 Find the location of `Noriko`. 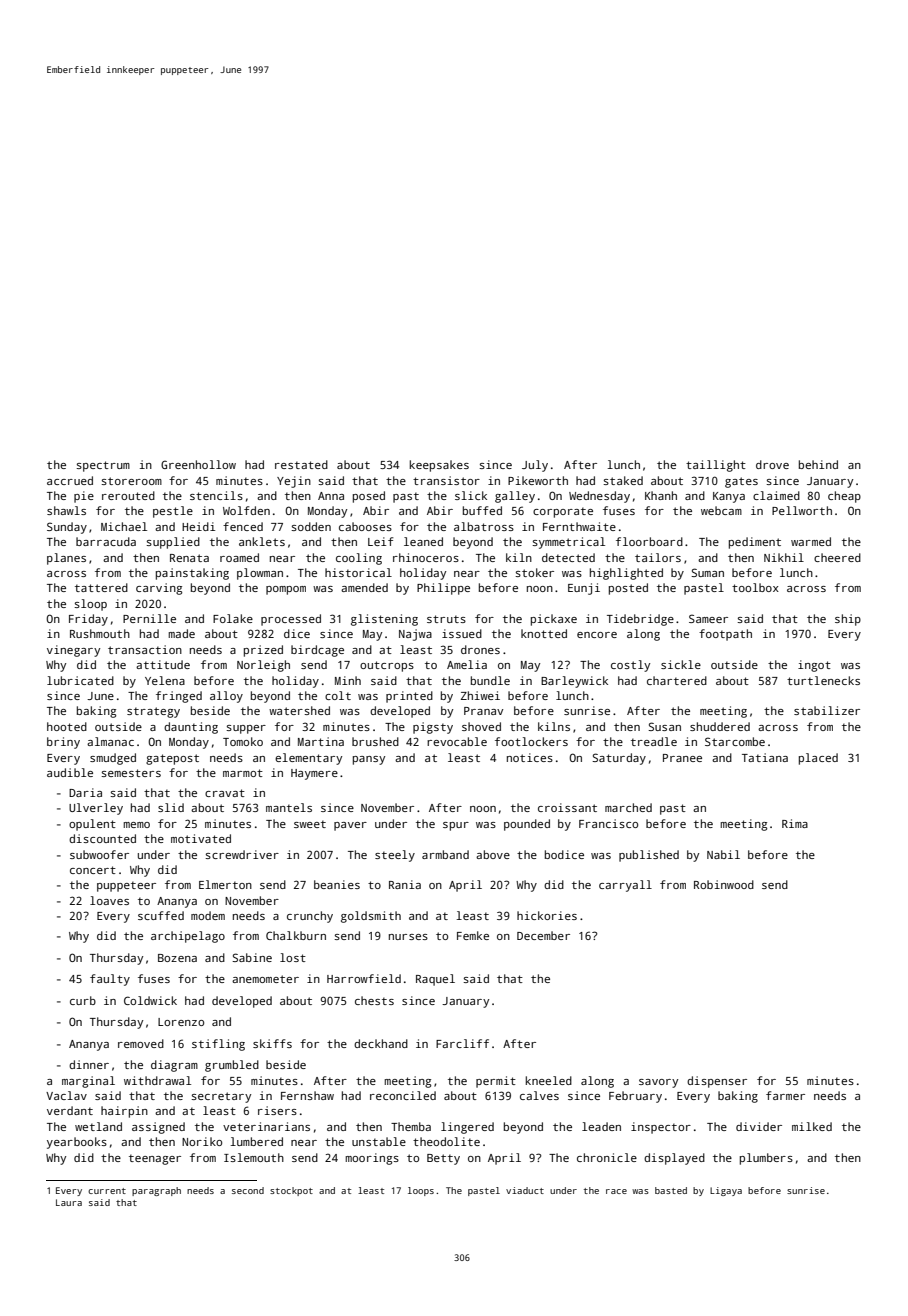

Noriko is located at coordinates (202, 1141).
